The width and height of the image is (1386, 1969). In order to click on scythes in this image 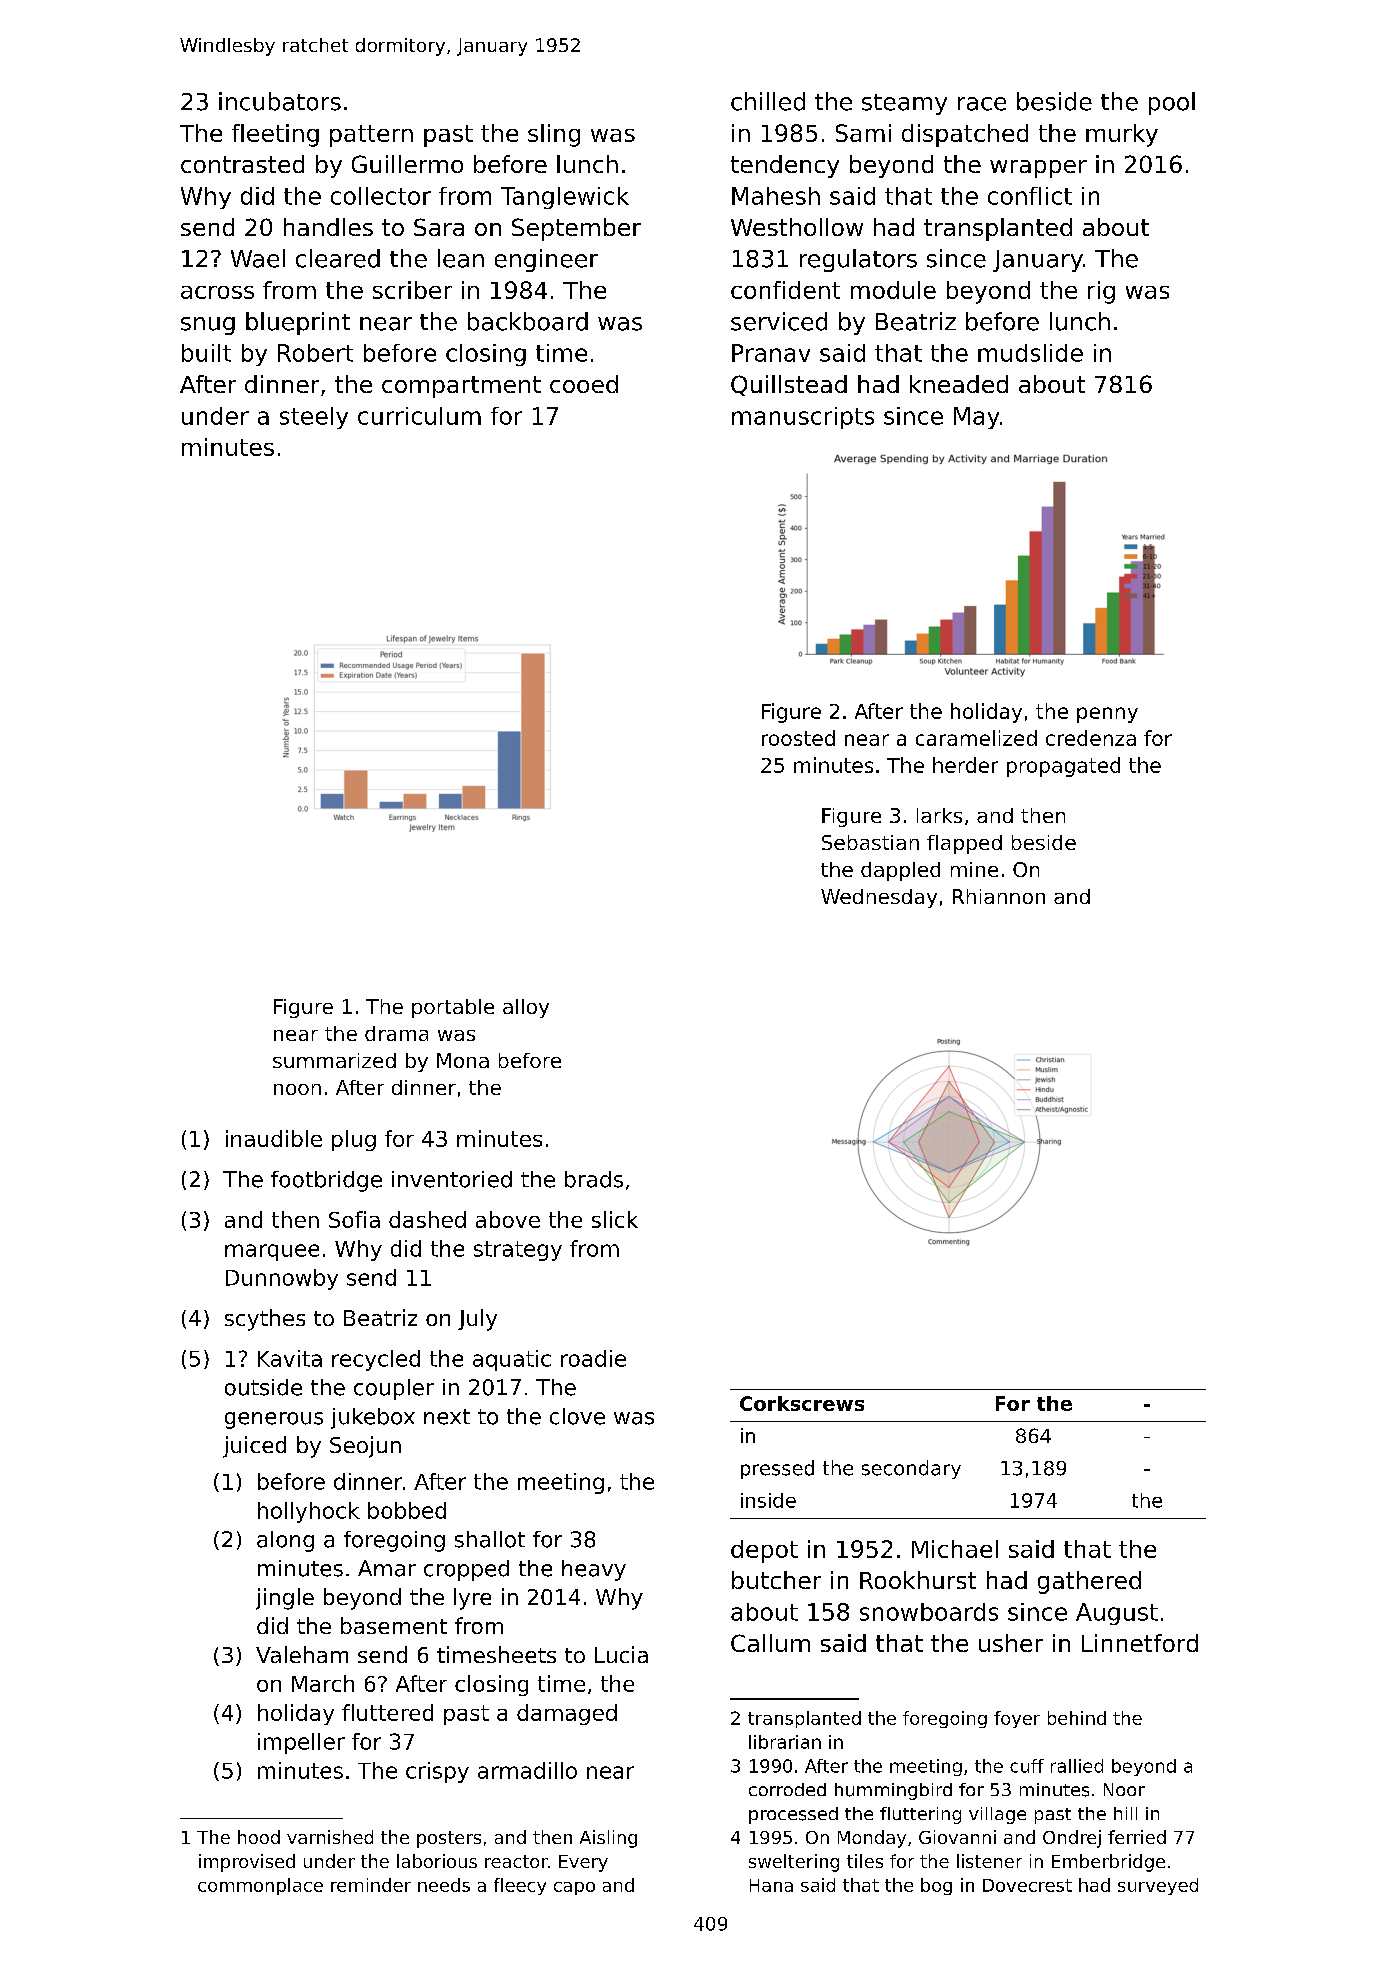, I will do `click(265, 1320)`.
